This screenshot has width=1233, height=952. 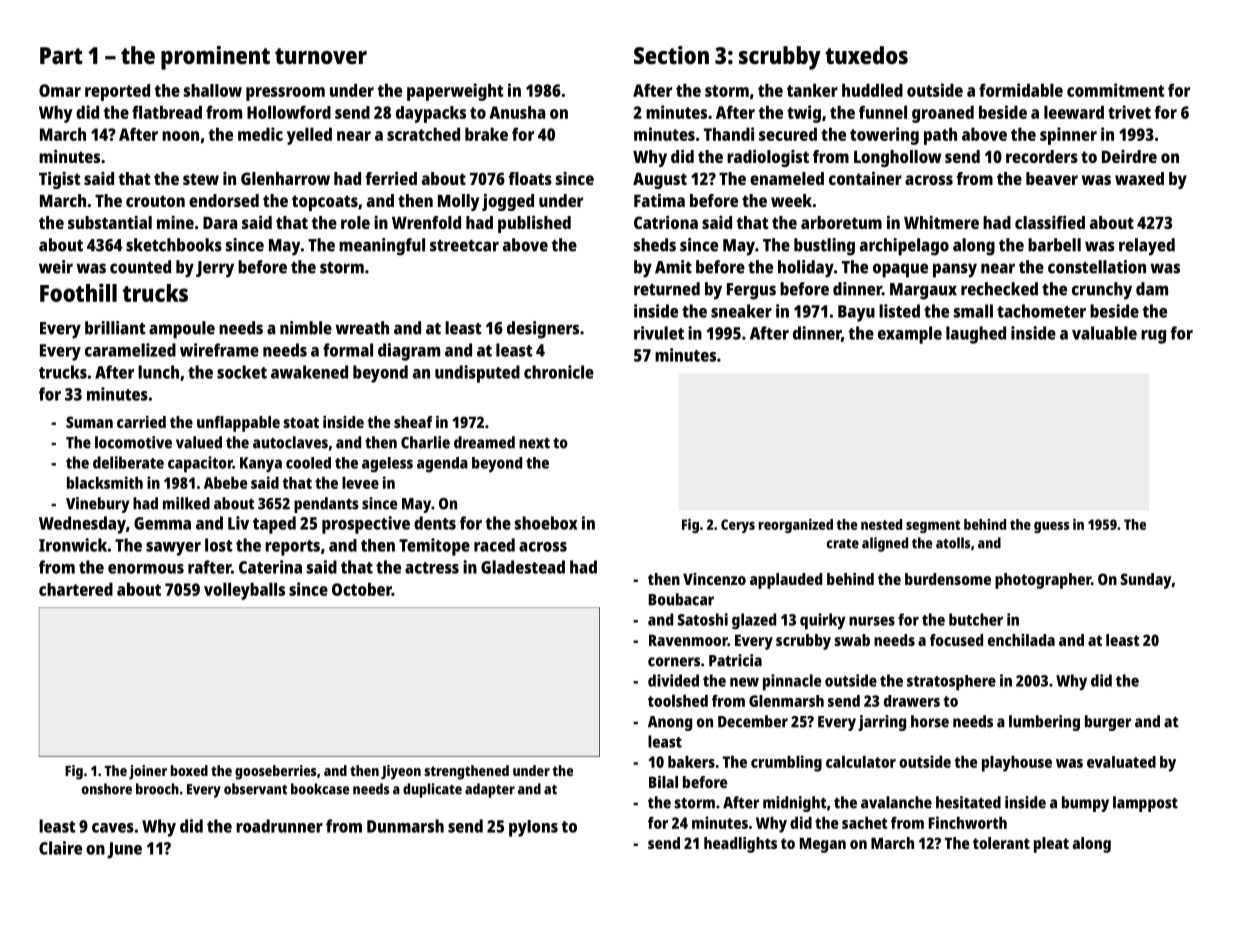 What do you see at coordinates (61, 55) in the screenshot?
I see `Part` at bounding box center [61, 55].
